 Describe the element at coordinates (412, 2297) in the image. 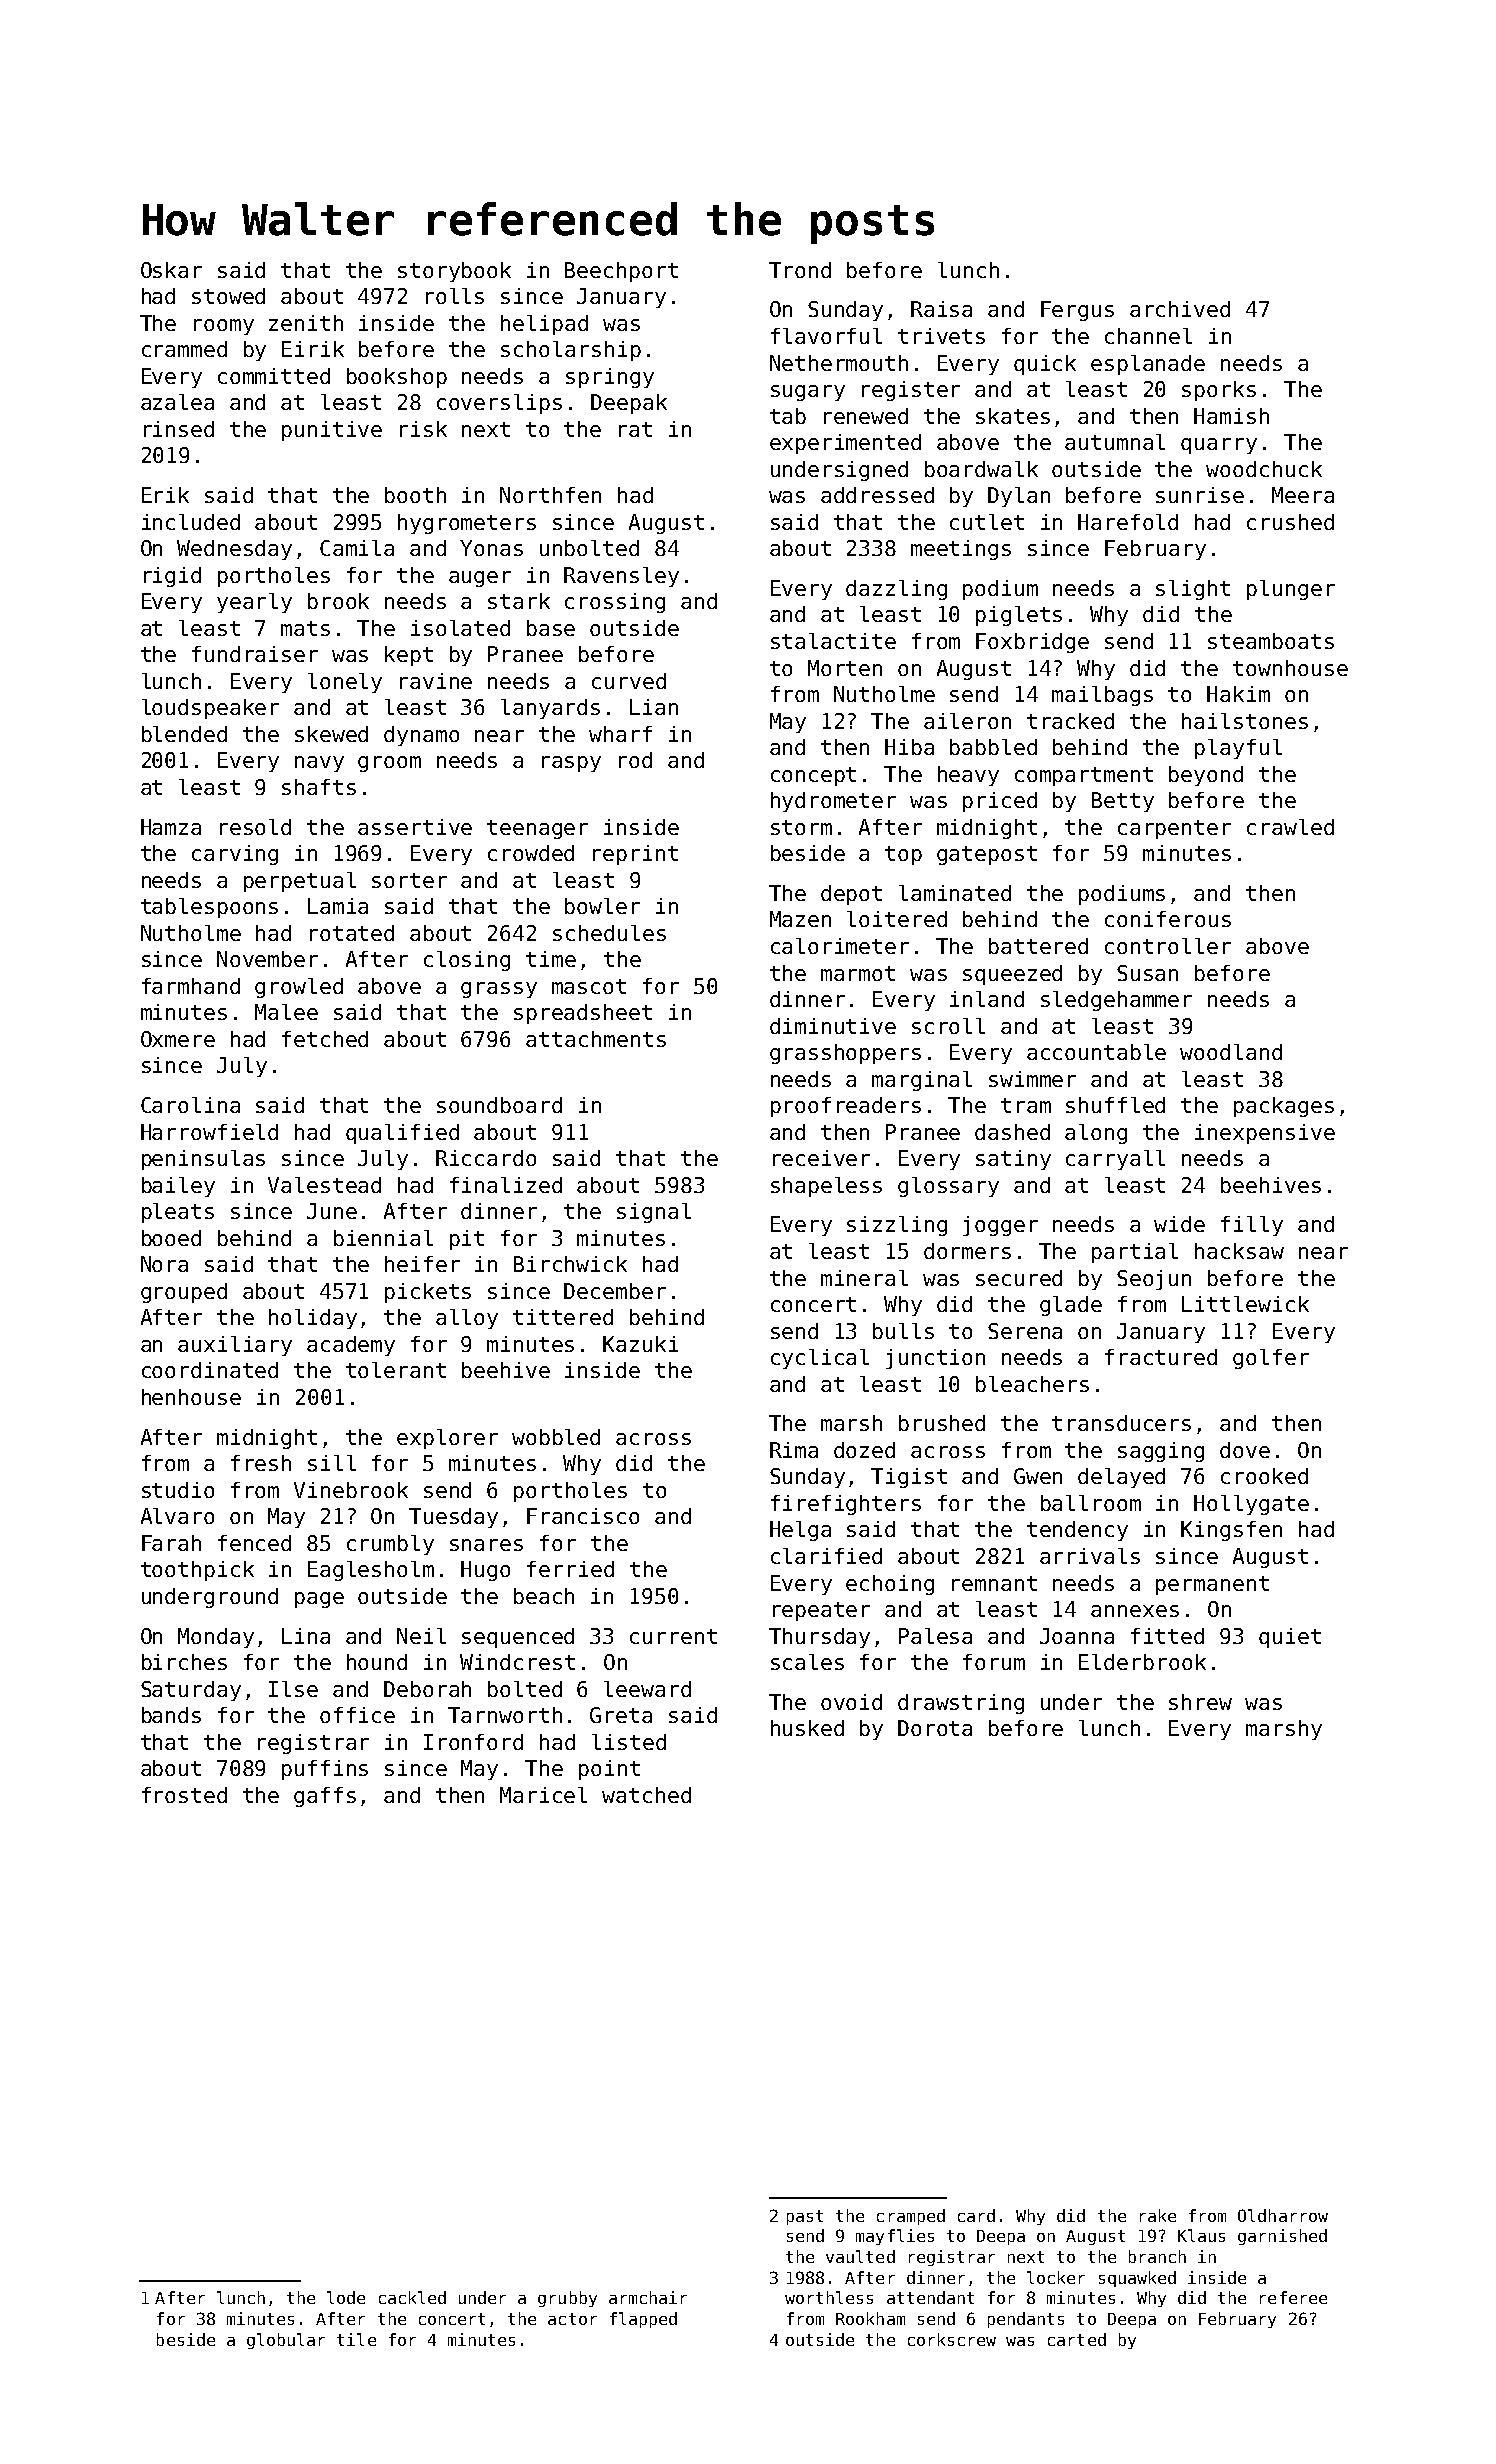

I see `cackled` at that location.
